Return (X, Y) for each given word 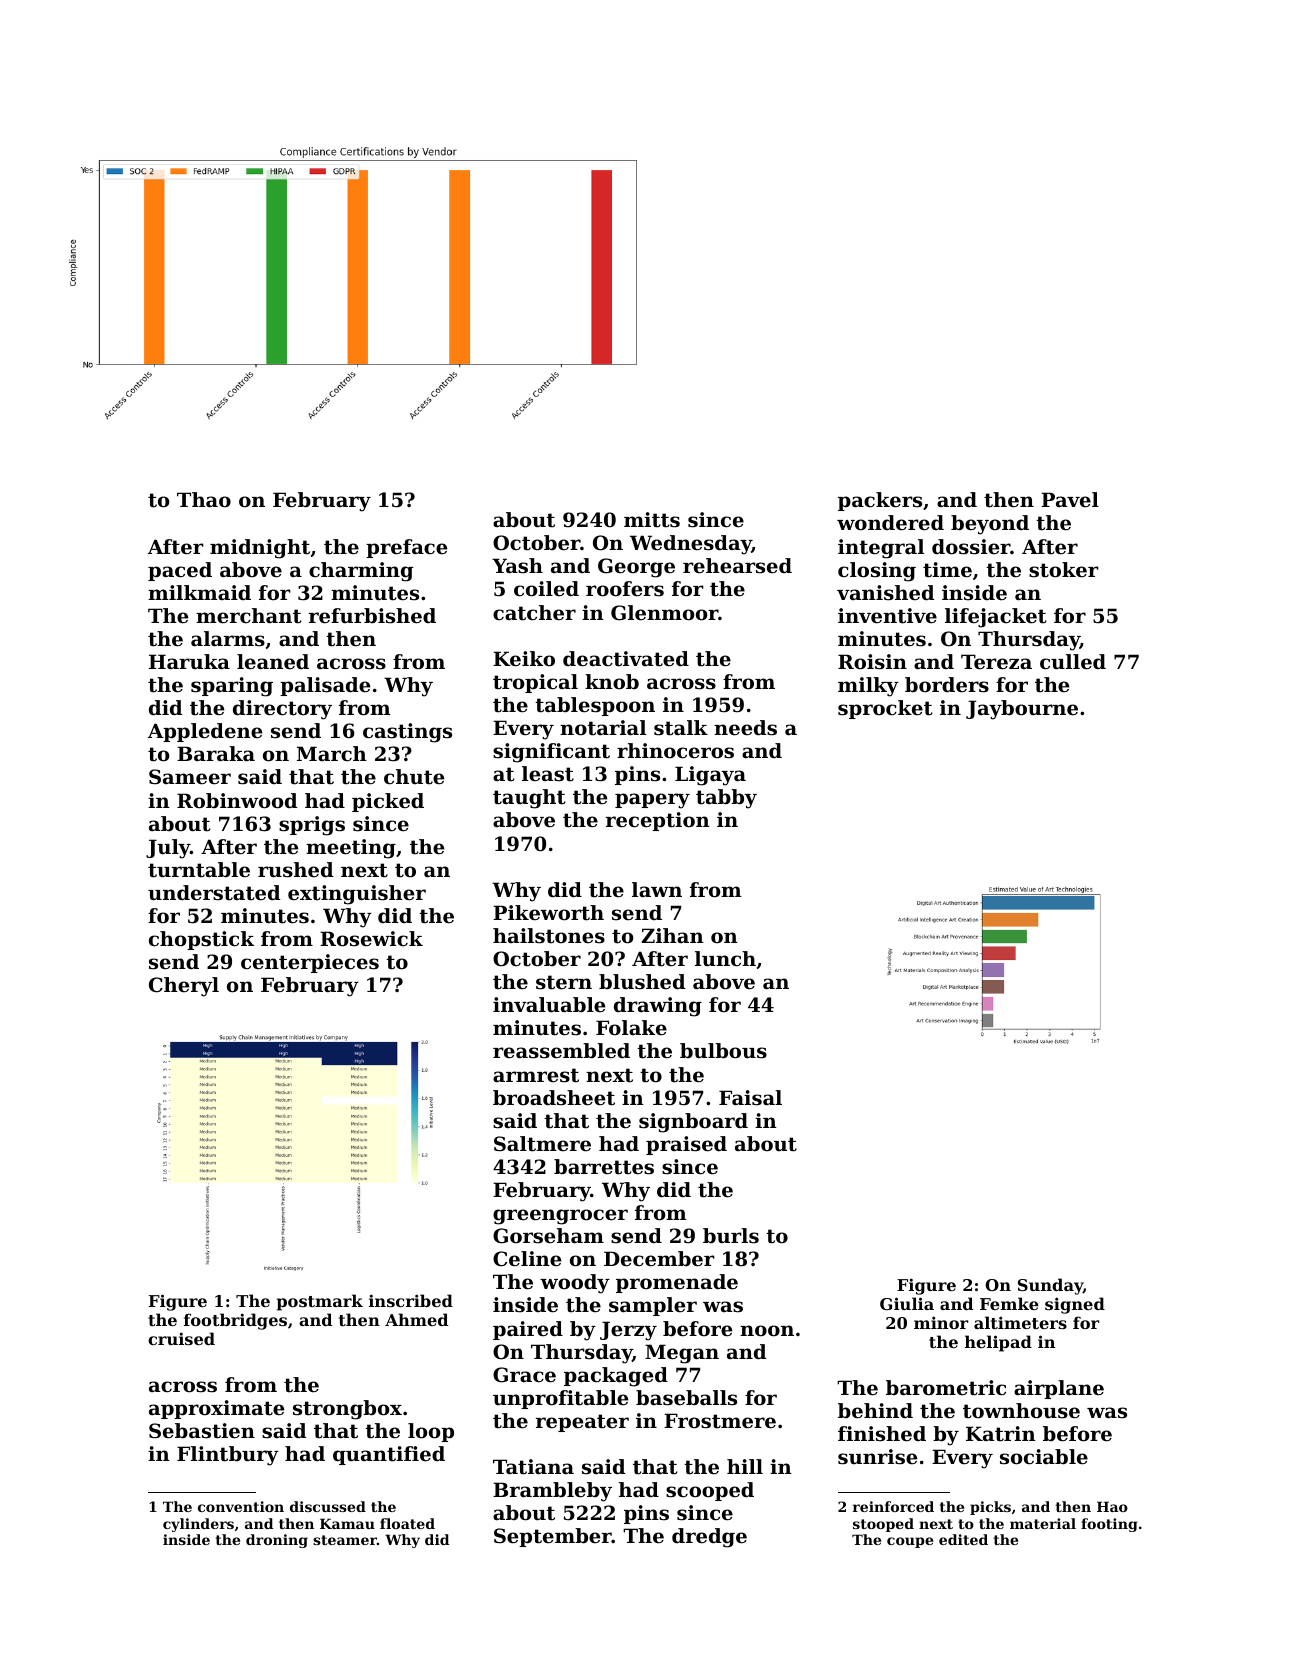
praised (686, 1145)
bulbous (723, 1051)
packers (880, 501)
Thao (204, 500)
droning (277, 1541)
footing (1109, 1525)
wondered (890, 523)
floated (407, 1523)
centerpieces (310, 963)
